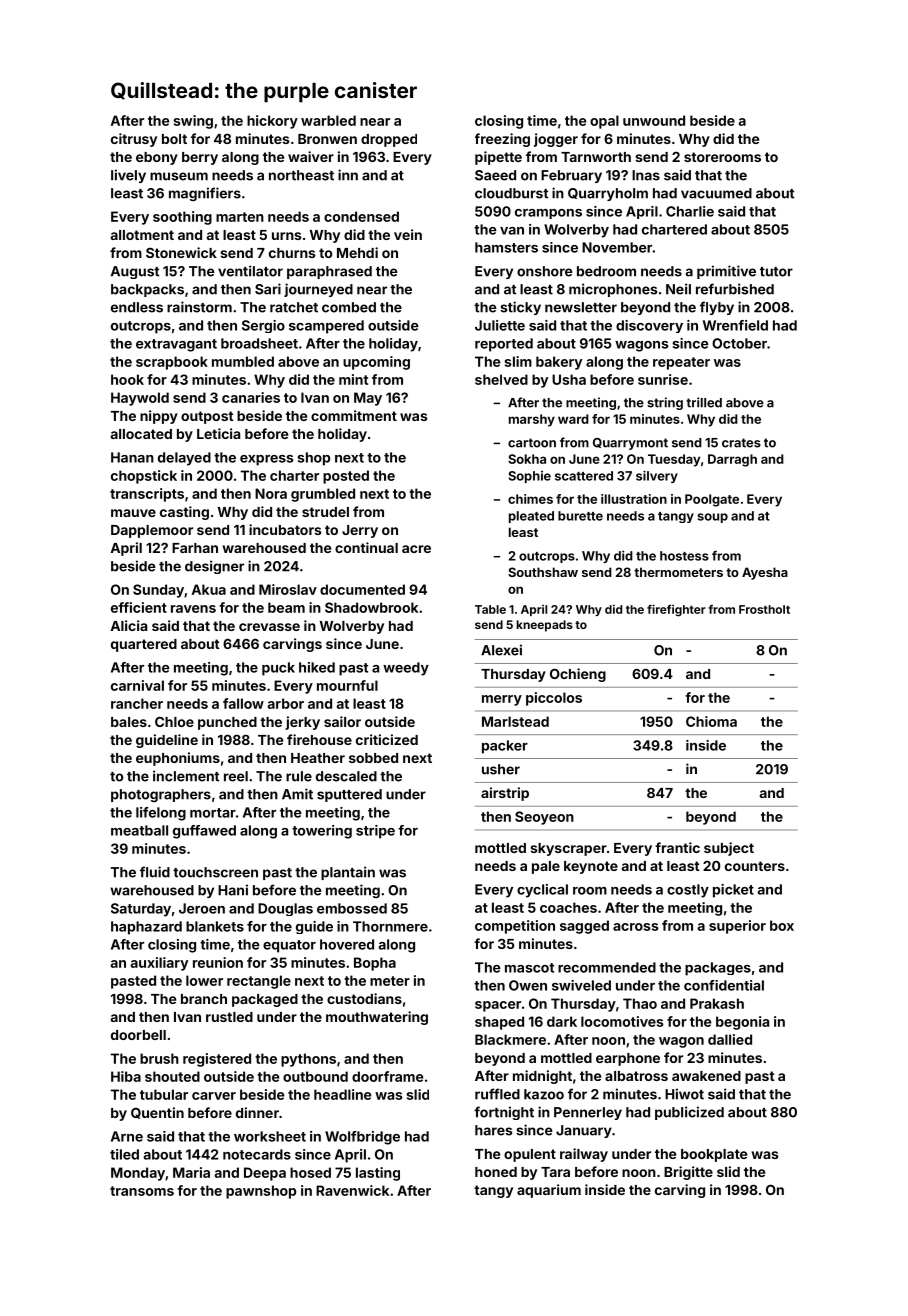 The height and width of the document is (1316, 908). What do you see at coordinates (178, 759) in the document?
I see `euphoniums` at bounding box center [178, 759].
